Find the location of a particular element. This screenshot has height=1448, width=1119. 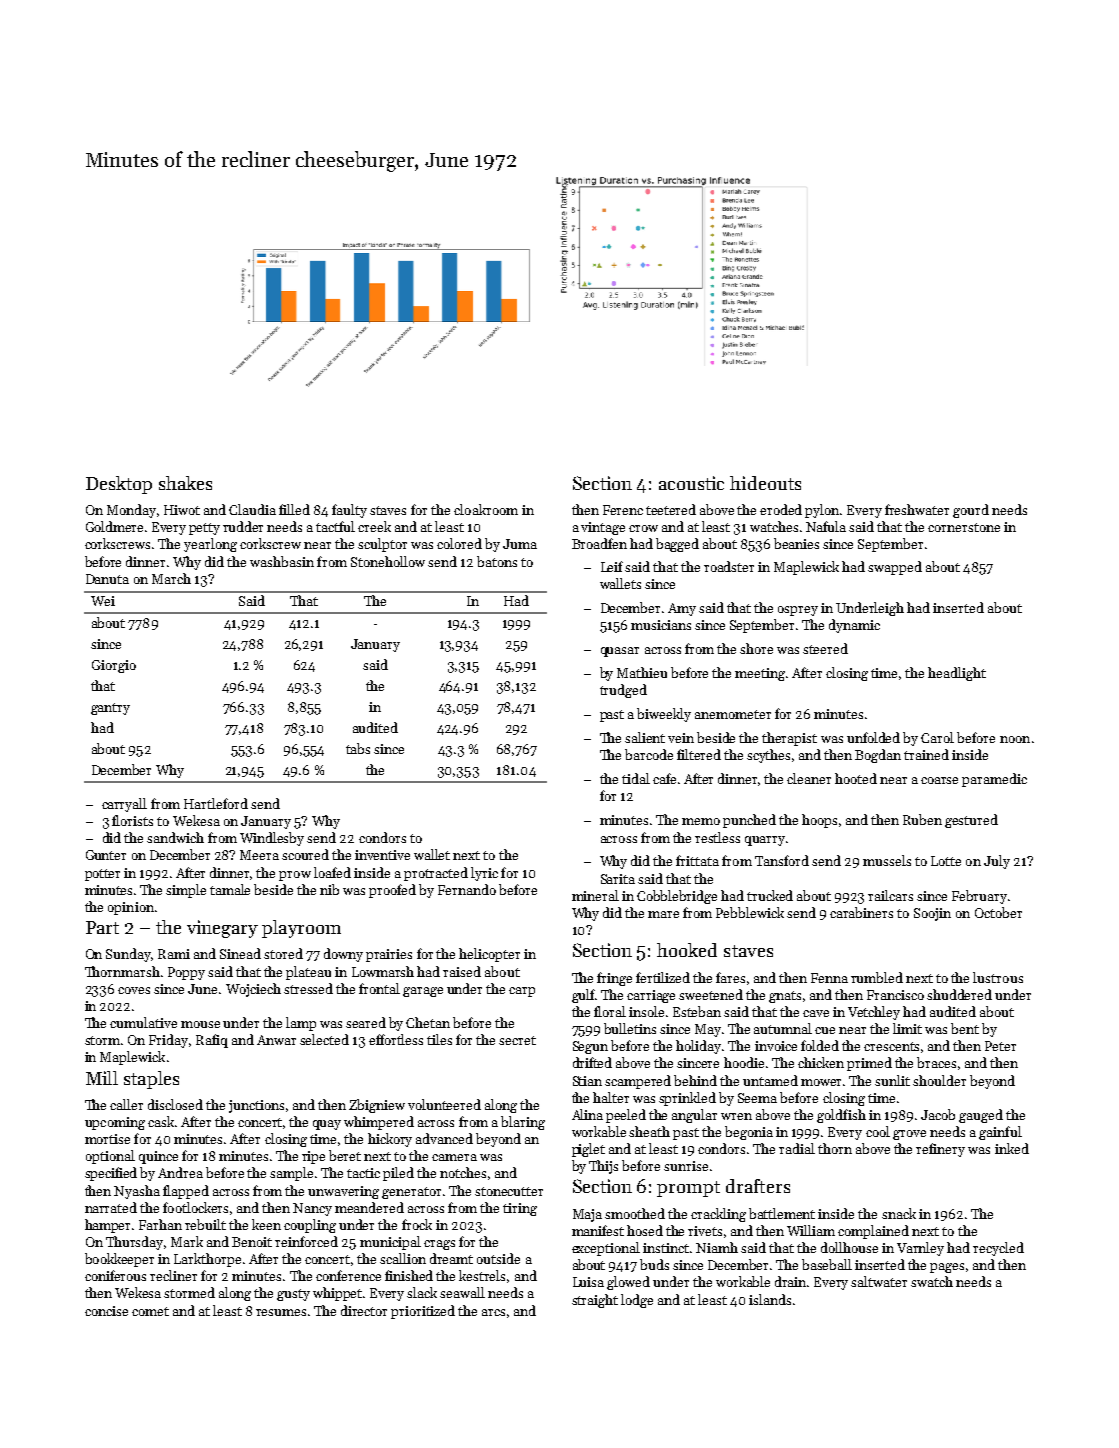

secret is located at coordinates (517, 1040).
